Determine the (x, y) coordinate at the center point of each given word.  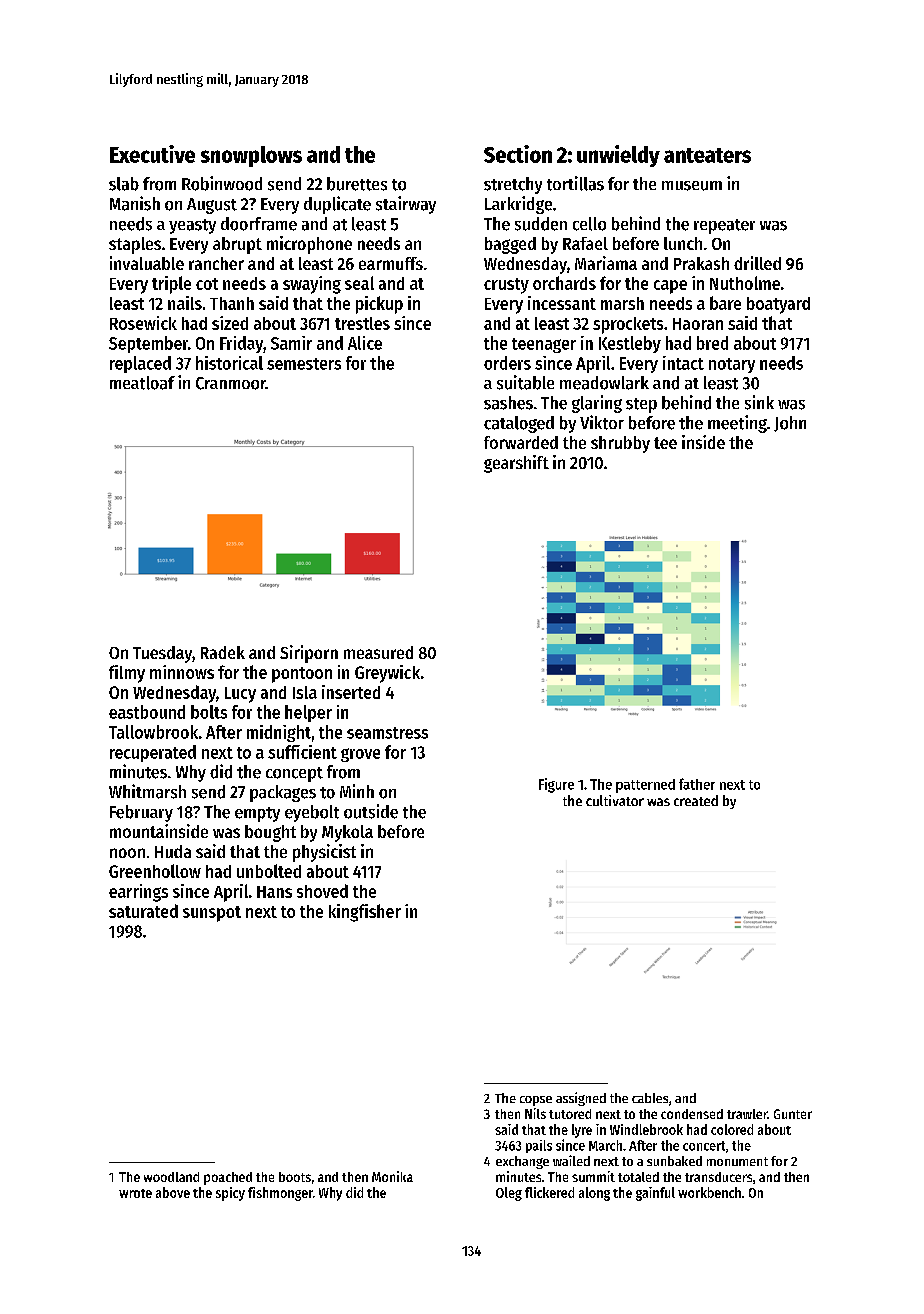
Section (518, 154)
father (697, 784)
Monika (392, 1176)
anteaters (707, 155)
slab (124, 184)
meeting (737, 424)
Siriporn (309, 654)
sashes (508, 403)
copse (536, 1101)
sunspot (212, 914)
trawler (747, 1114)
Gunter (793, 1114)
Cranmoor (231, 383)
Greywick (387, 674)
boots (295, 1177)
